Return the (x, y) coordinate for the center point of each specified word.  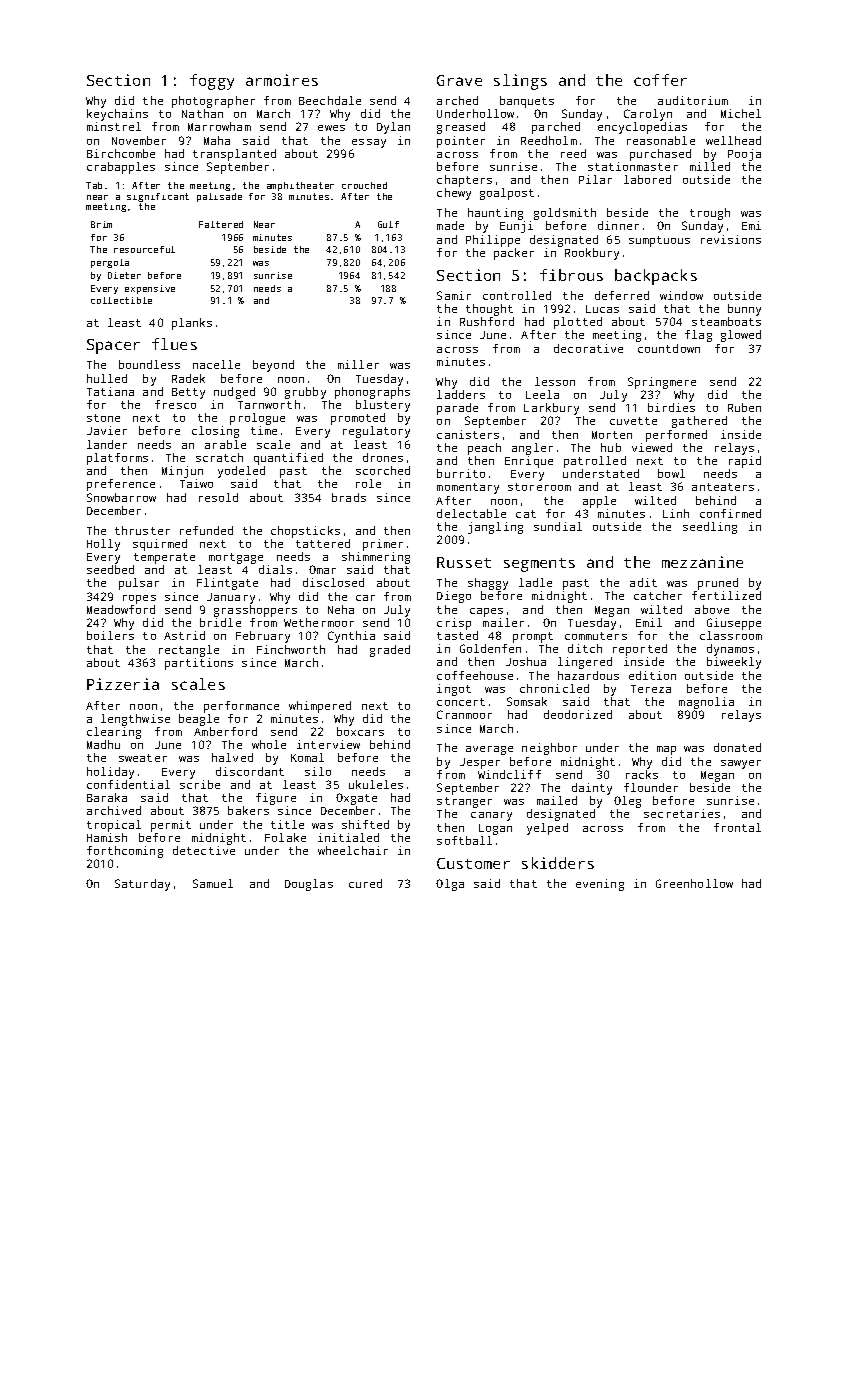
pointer (461, 142)
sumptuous (659, 241)
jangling (495, 528)
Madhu (103, 744)
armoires (282, 80)
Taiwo (196, 483)
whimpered (320, 707)
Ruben (744, 407)
